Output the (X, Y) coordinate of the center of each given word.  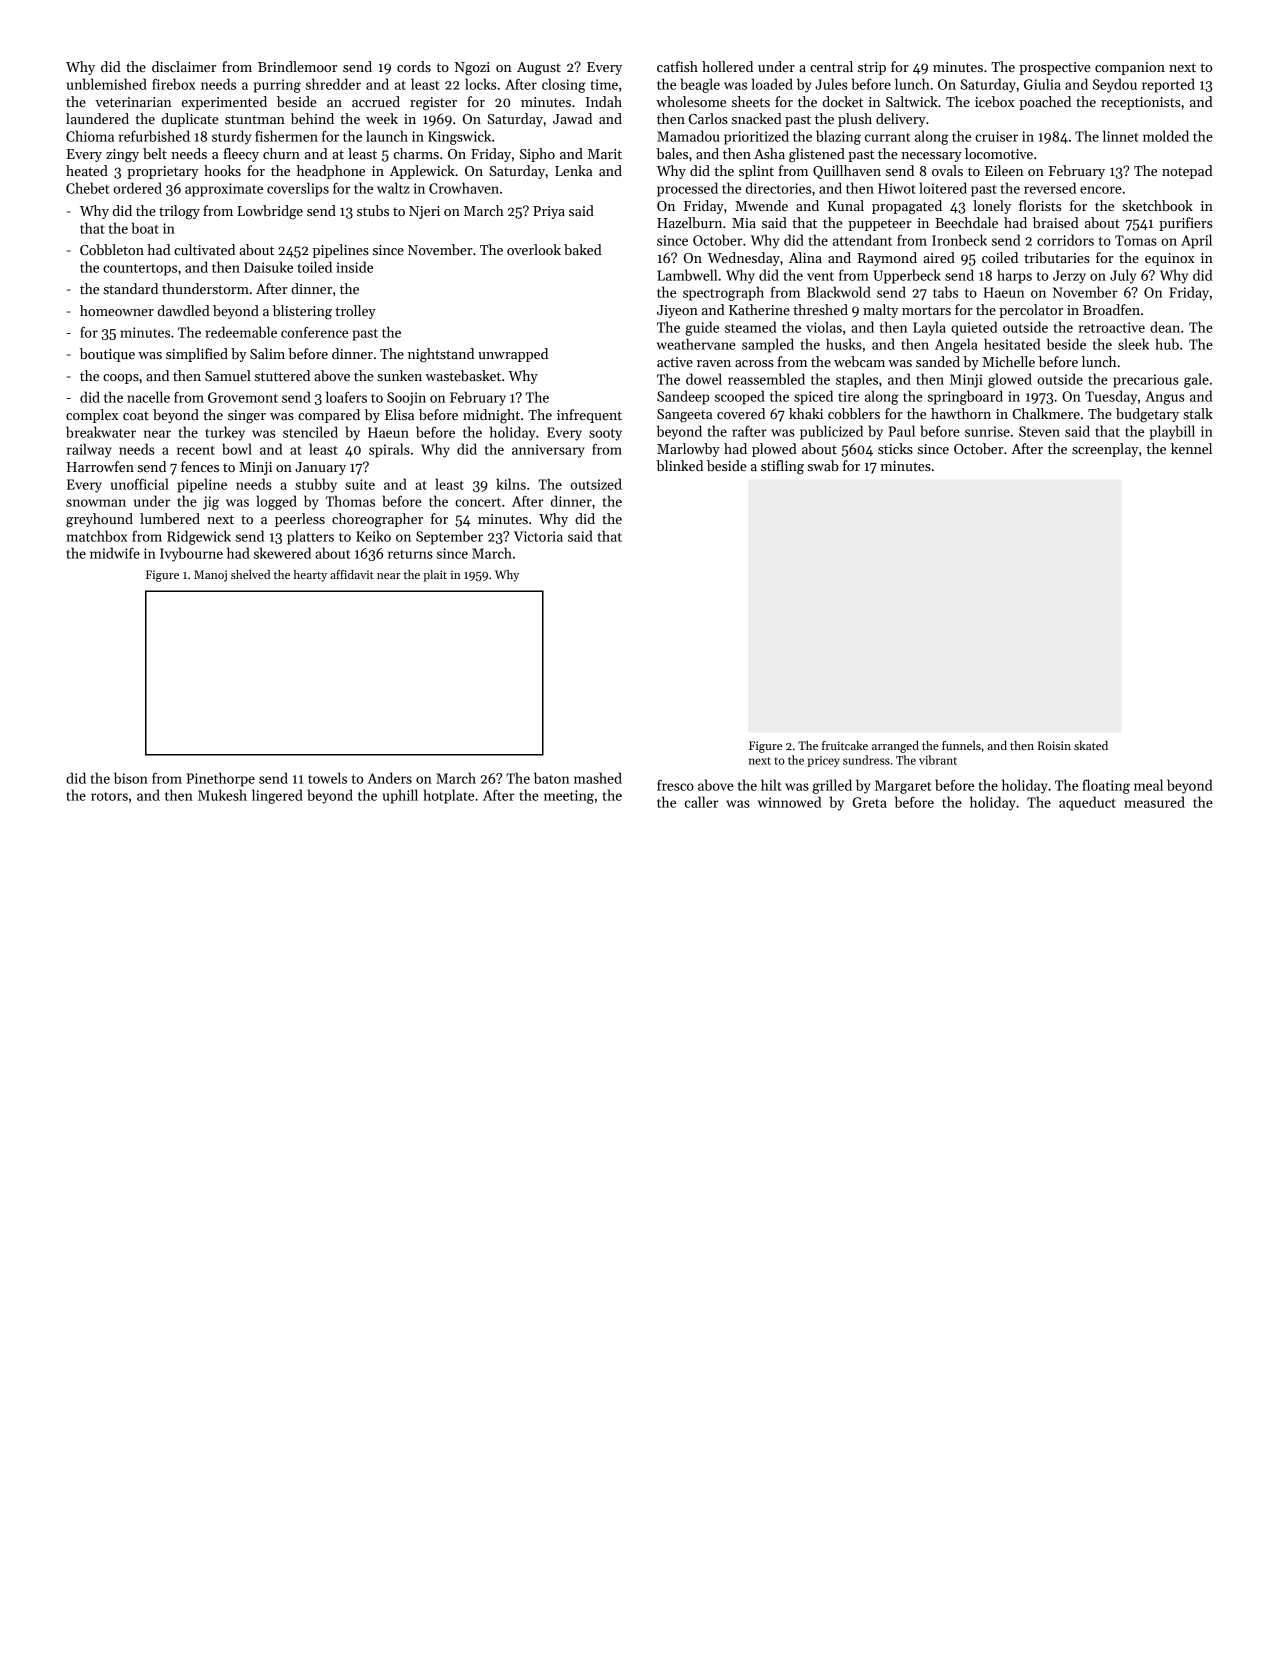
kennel (1191, 448)
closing (564, 85)
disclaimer (184, 66)
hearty (310, 576)
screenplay (1105, 450)
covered (741, 413)
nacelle (148, 397)
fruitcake (845, 745)
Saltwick (912, 101)
